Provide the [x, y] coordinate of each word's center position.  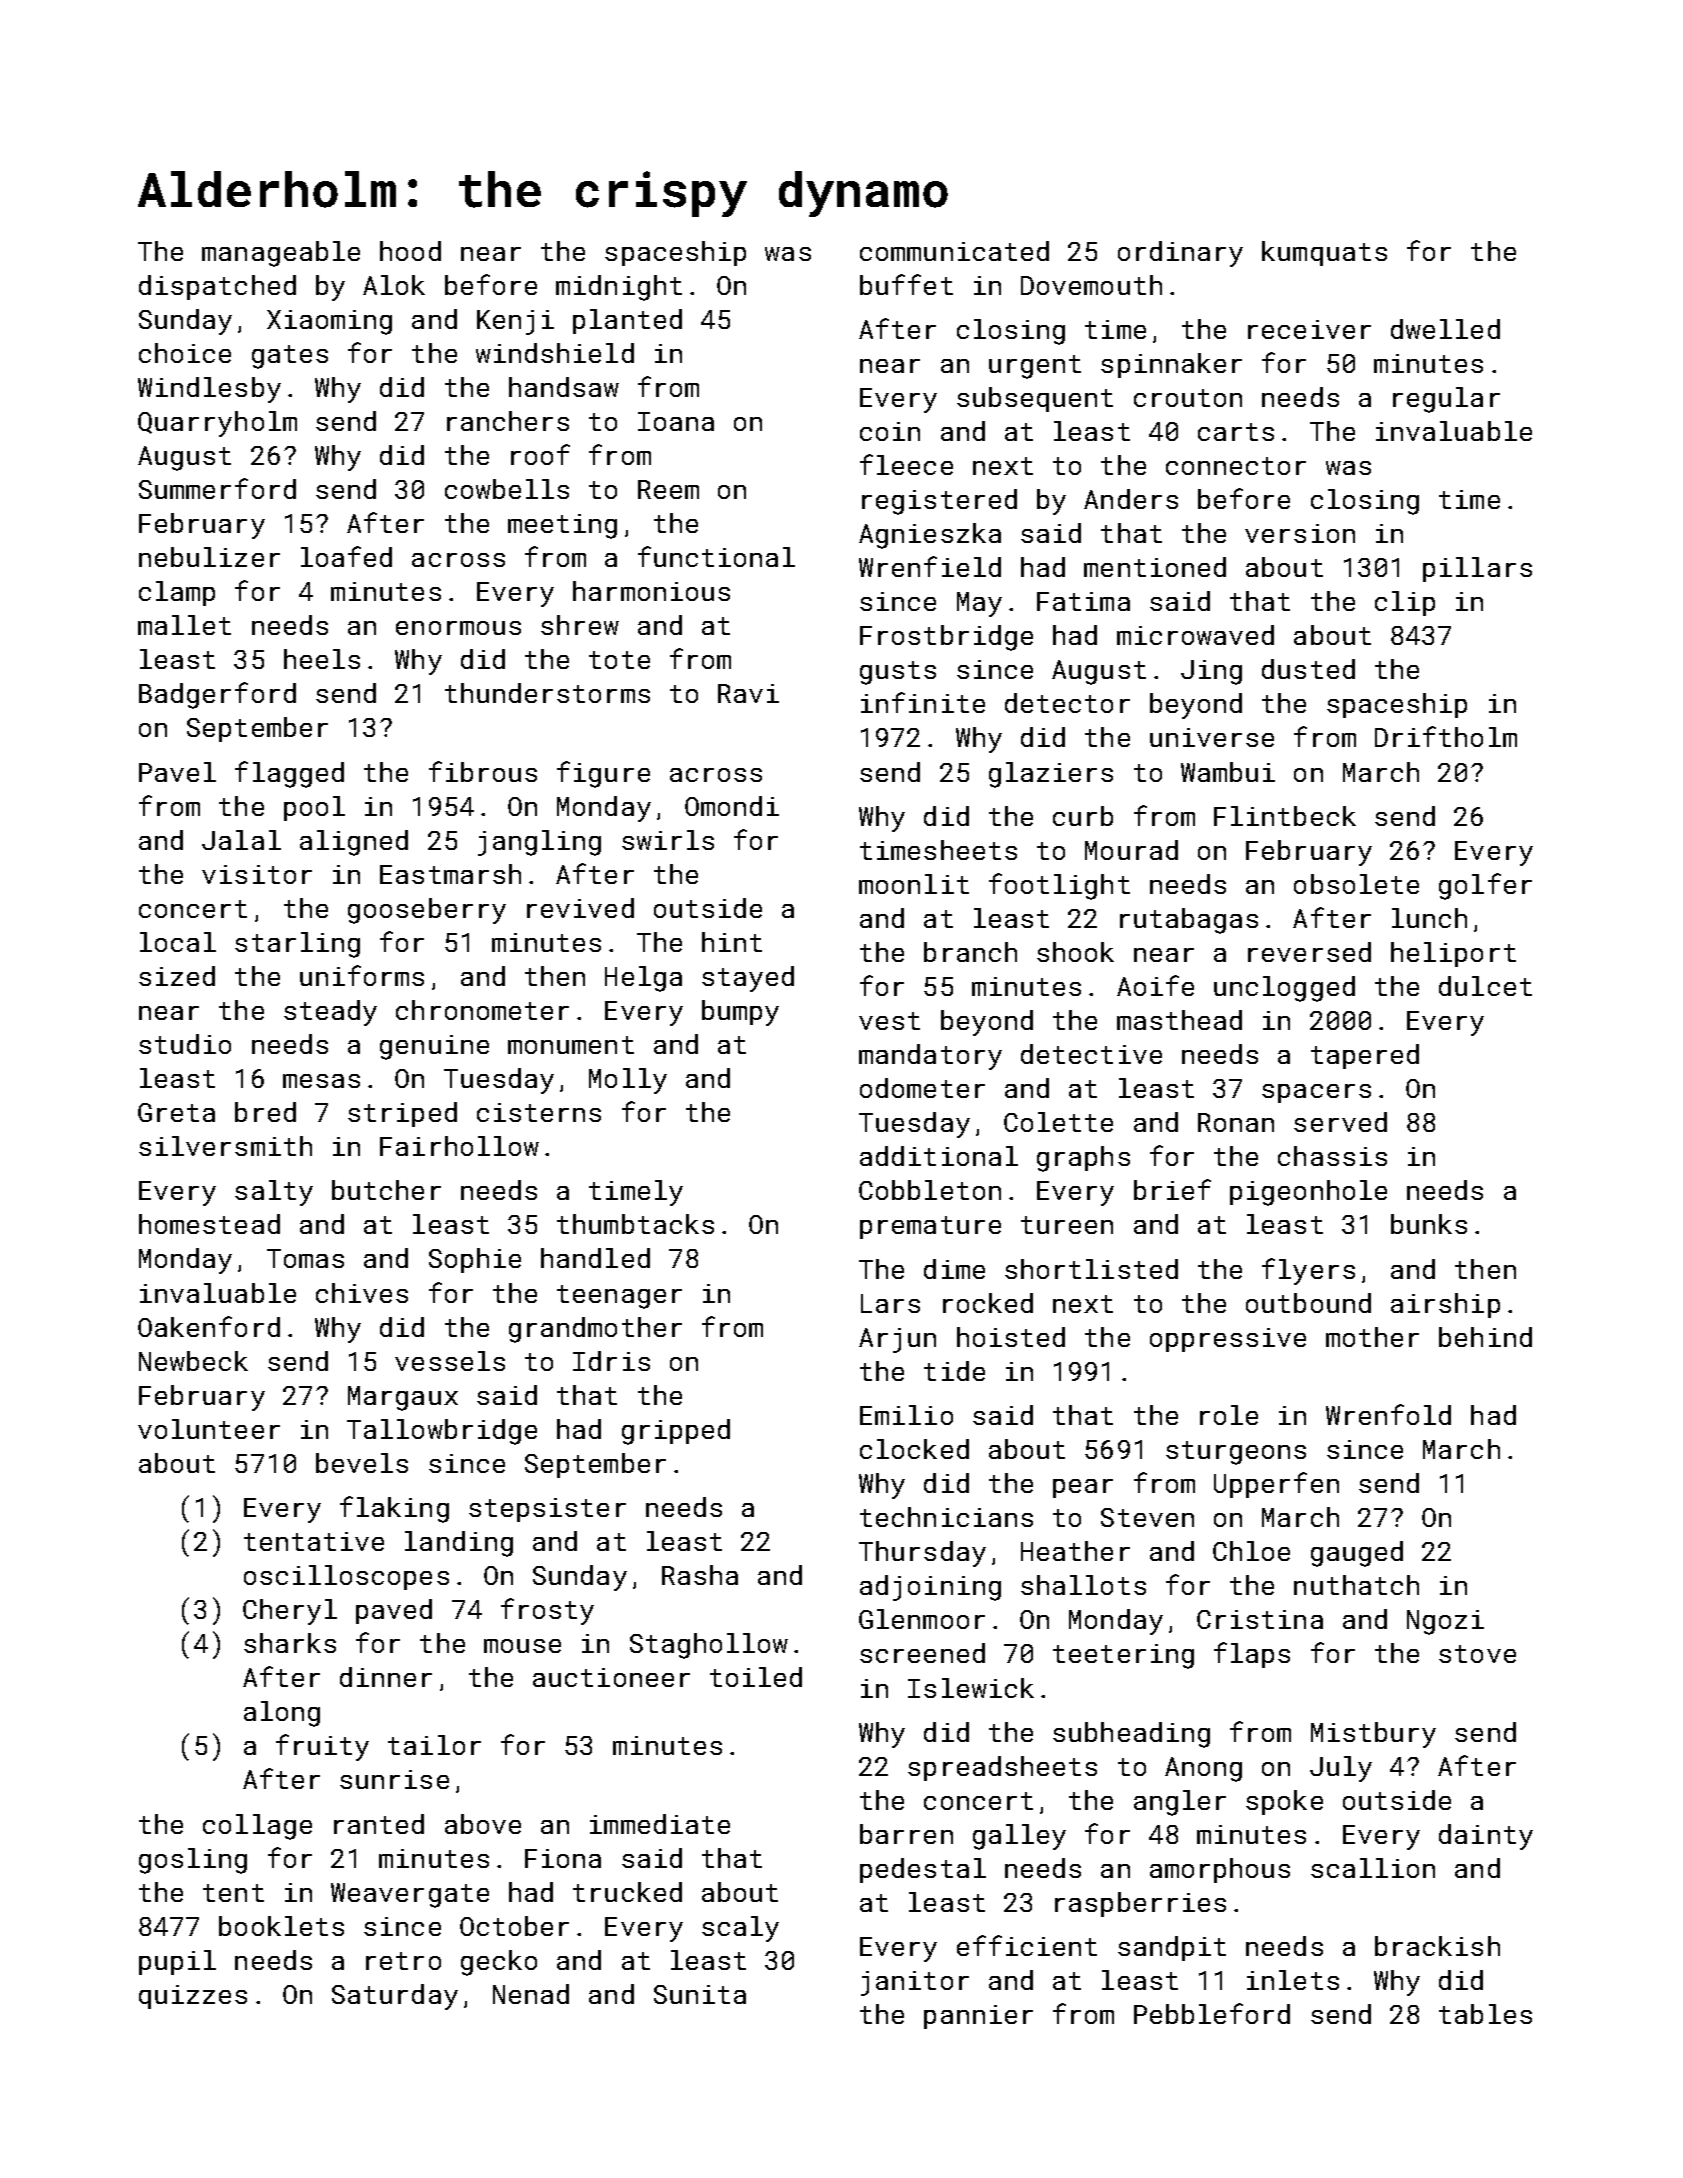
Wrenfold [1388, 1414]
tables [1485, 2014]
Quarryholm [217, 424]
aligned [354, 843]
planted [627, 321]
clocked [914, 1449]
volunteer [209, 1429]
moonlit [914, 884]
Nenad [531, 1994]
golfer [1485, 886]
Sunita [700, 1994]
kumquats [1324, 253]
